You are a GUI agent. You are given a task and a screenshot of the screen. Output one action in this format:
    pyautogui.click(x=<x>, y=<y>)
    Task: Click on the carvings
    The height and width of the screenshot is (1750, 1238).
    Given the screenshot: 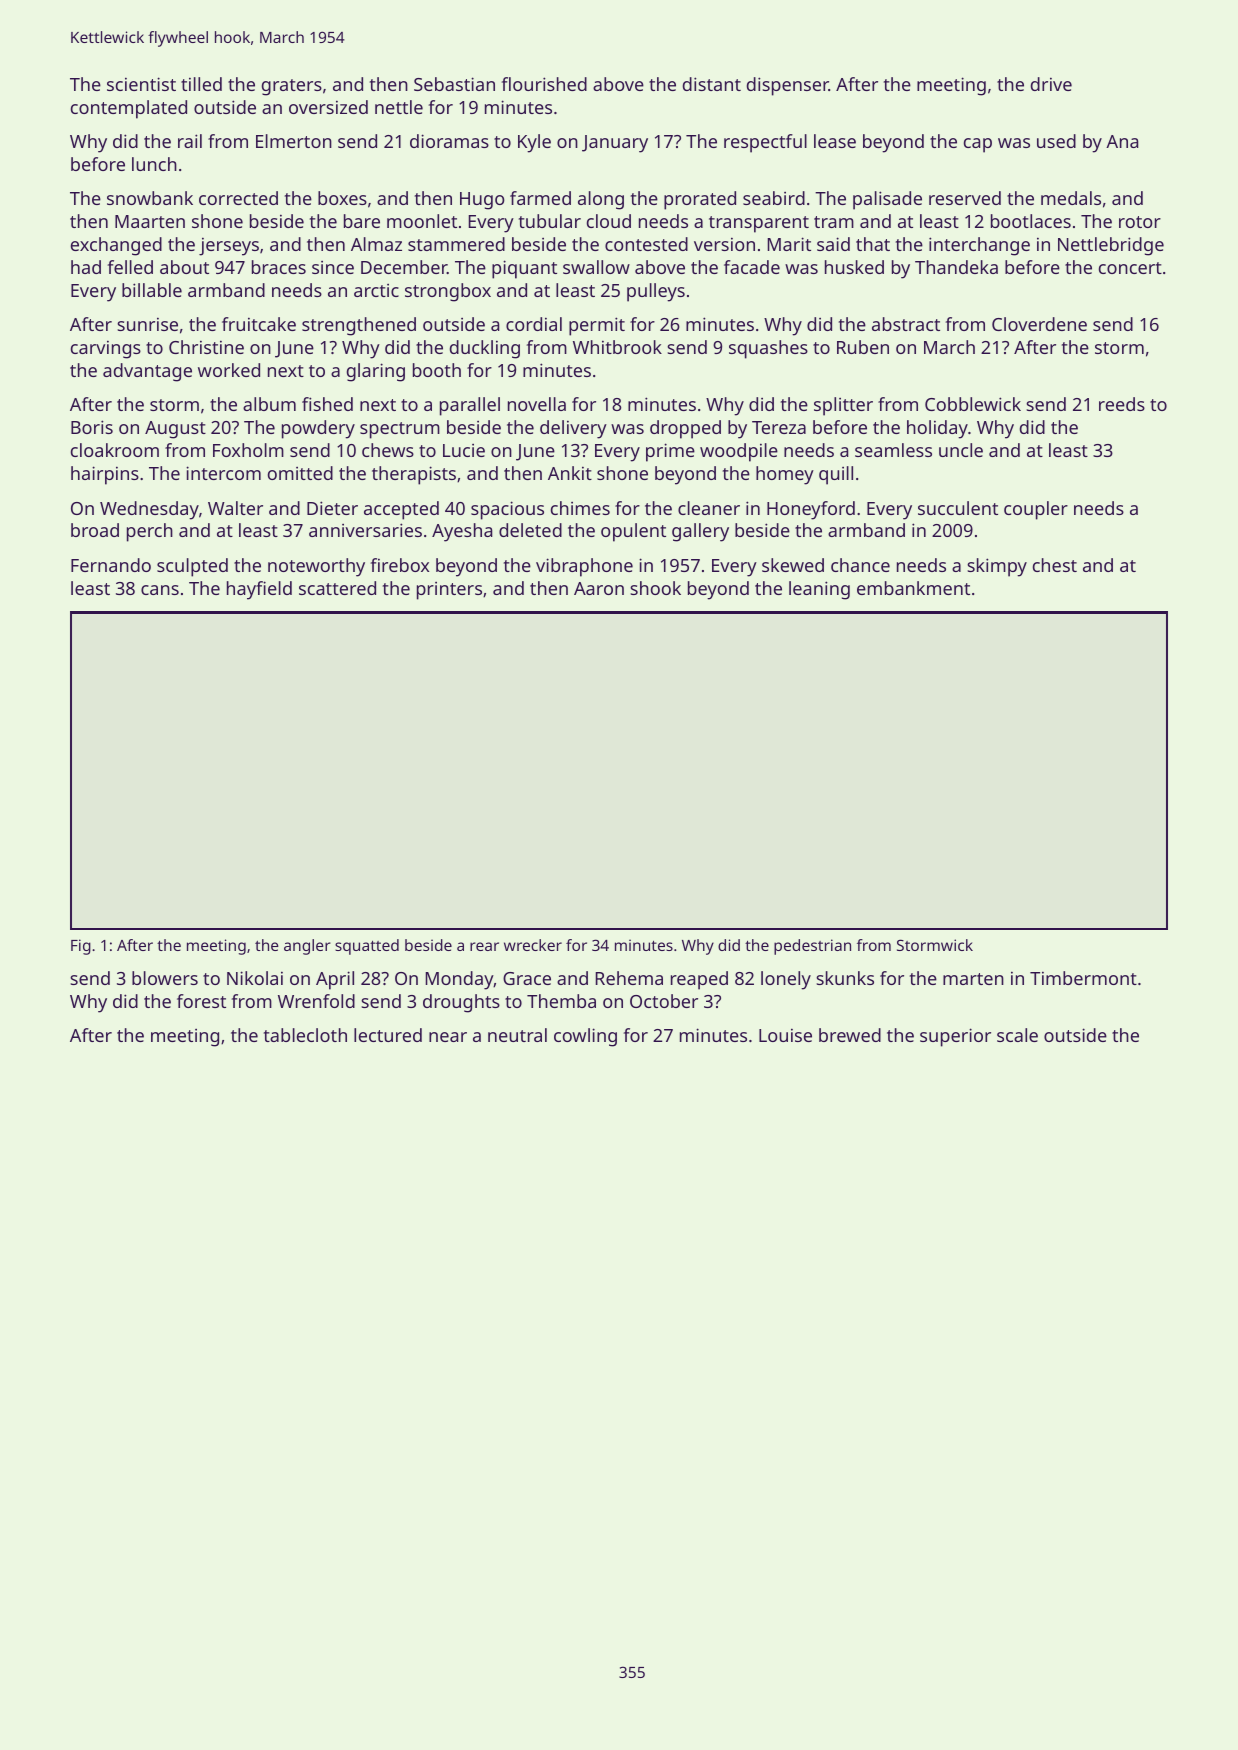 What is the action you would take?
    pyautogui.click(x=106, y=349)
